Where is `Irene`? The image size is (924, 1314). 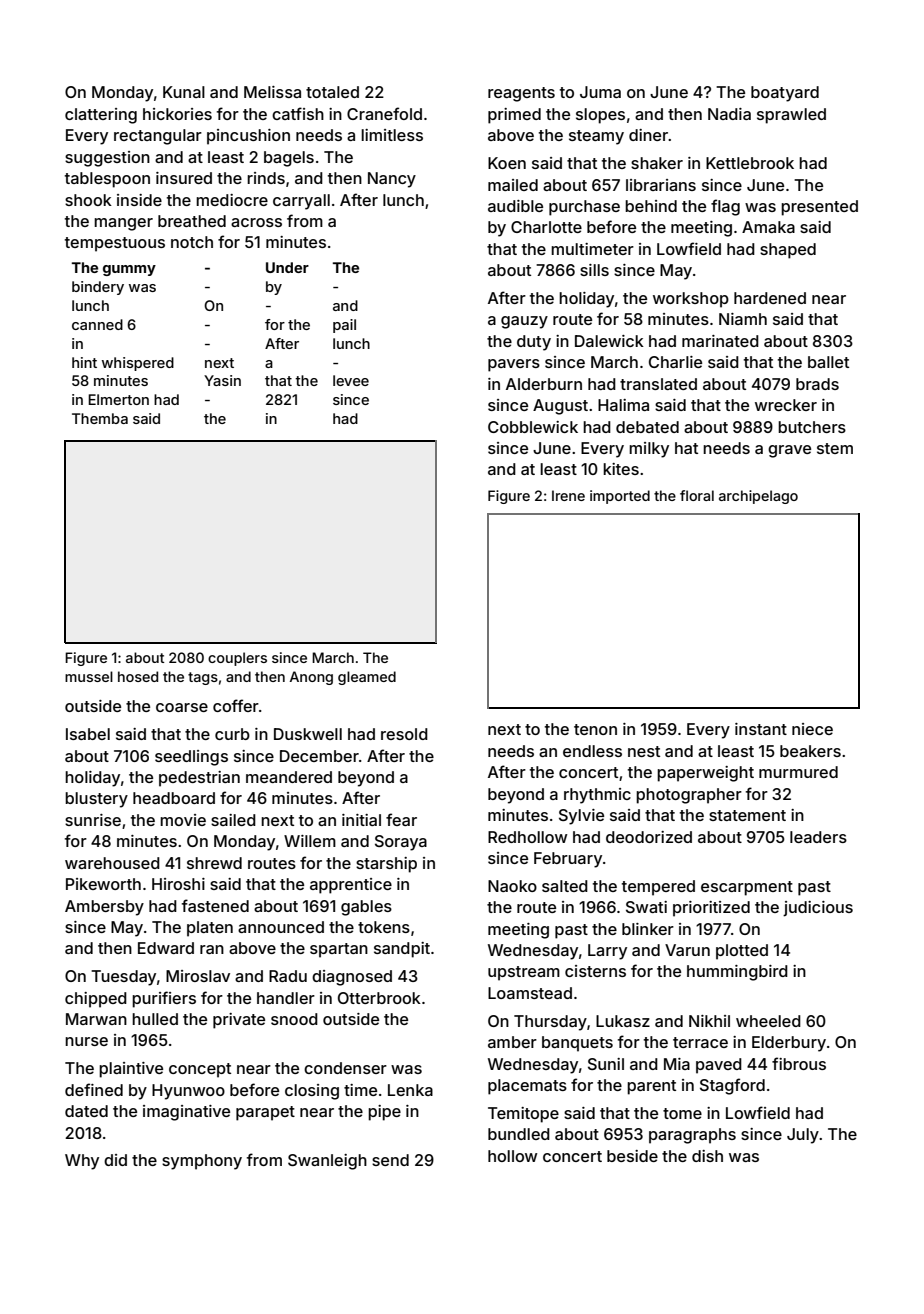 Irene is located at coordinates (568, 495).
